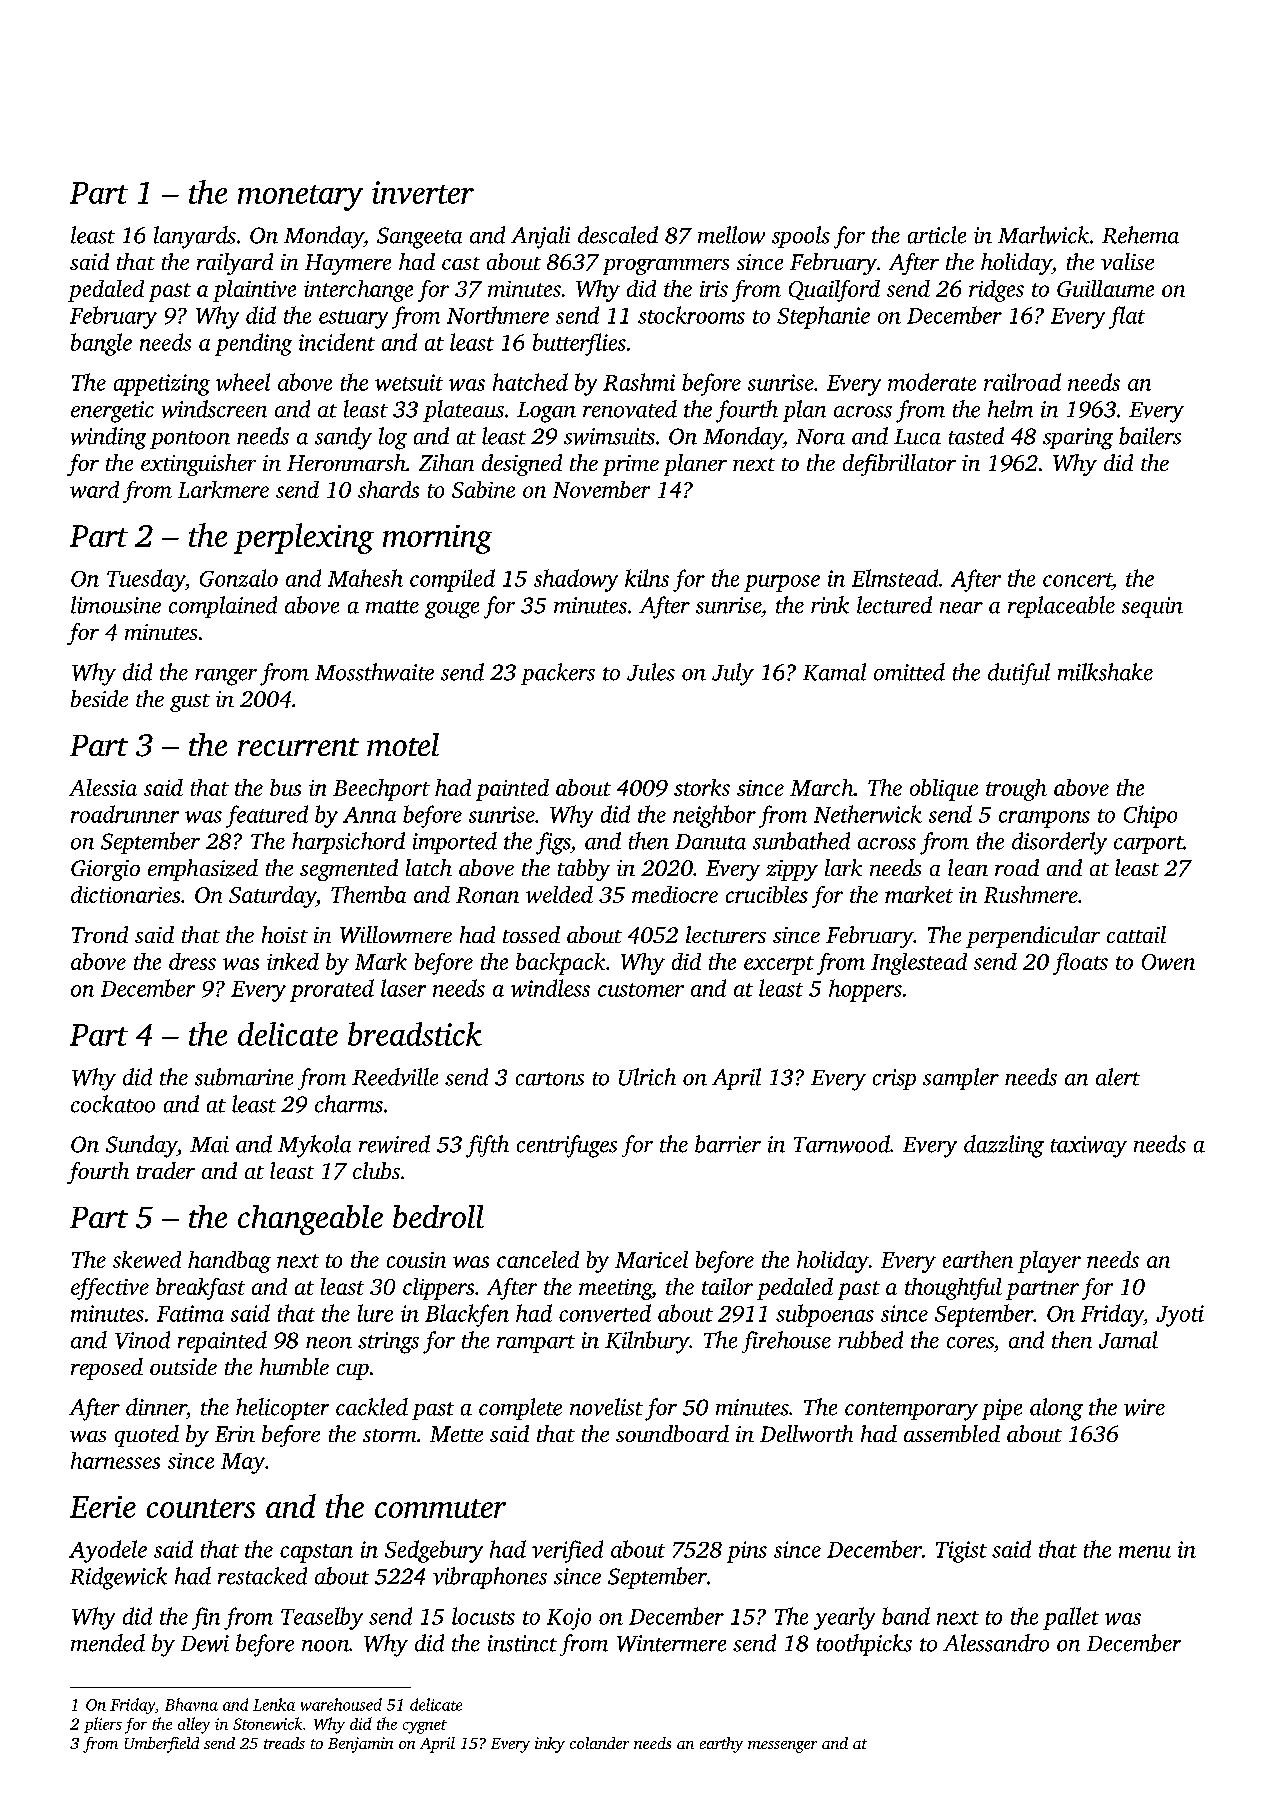 The image size is (1278, 1808). I want to click on inverter, so click(423, 192).
